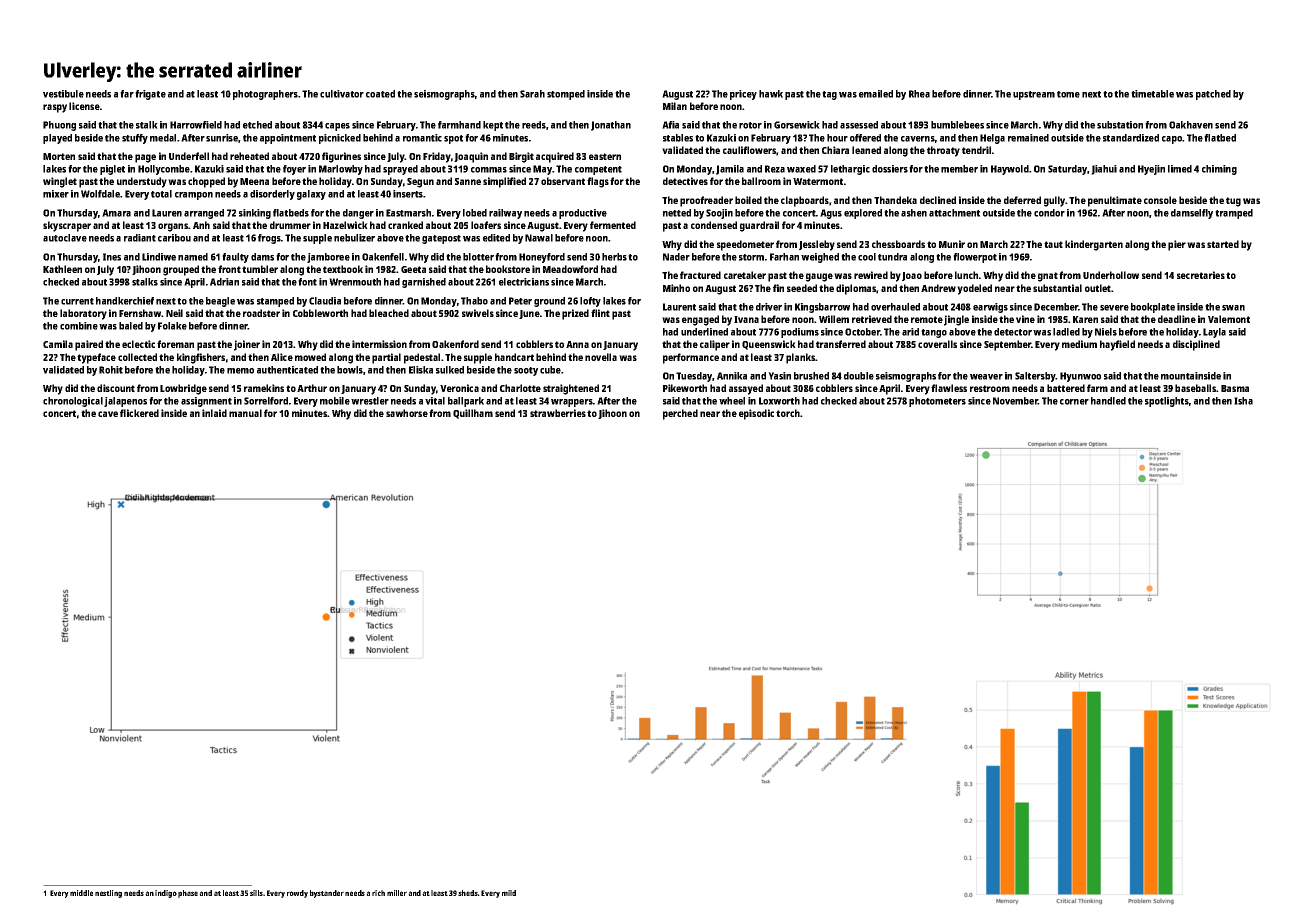 The image size is (1308, 924). Describe the element at coordinates (378, 893) in the image. I see `rich` at that location.
